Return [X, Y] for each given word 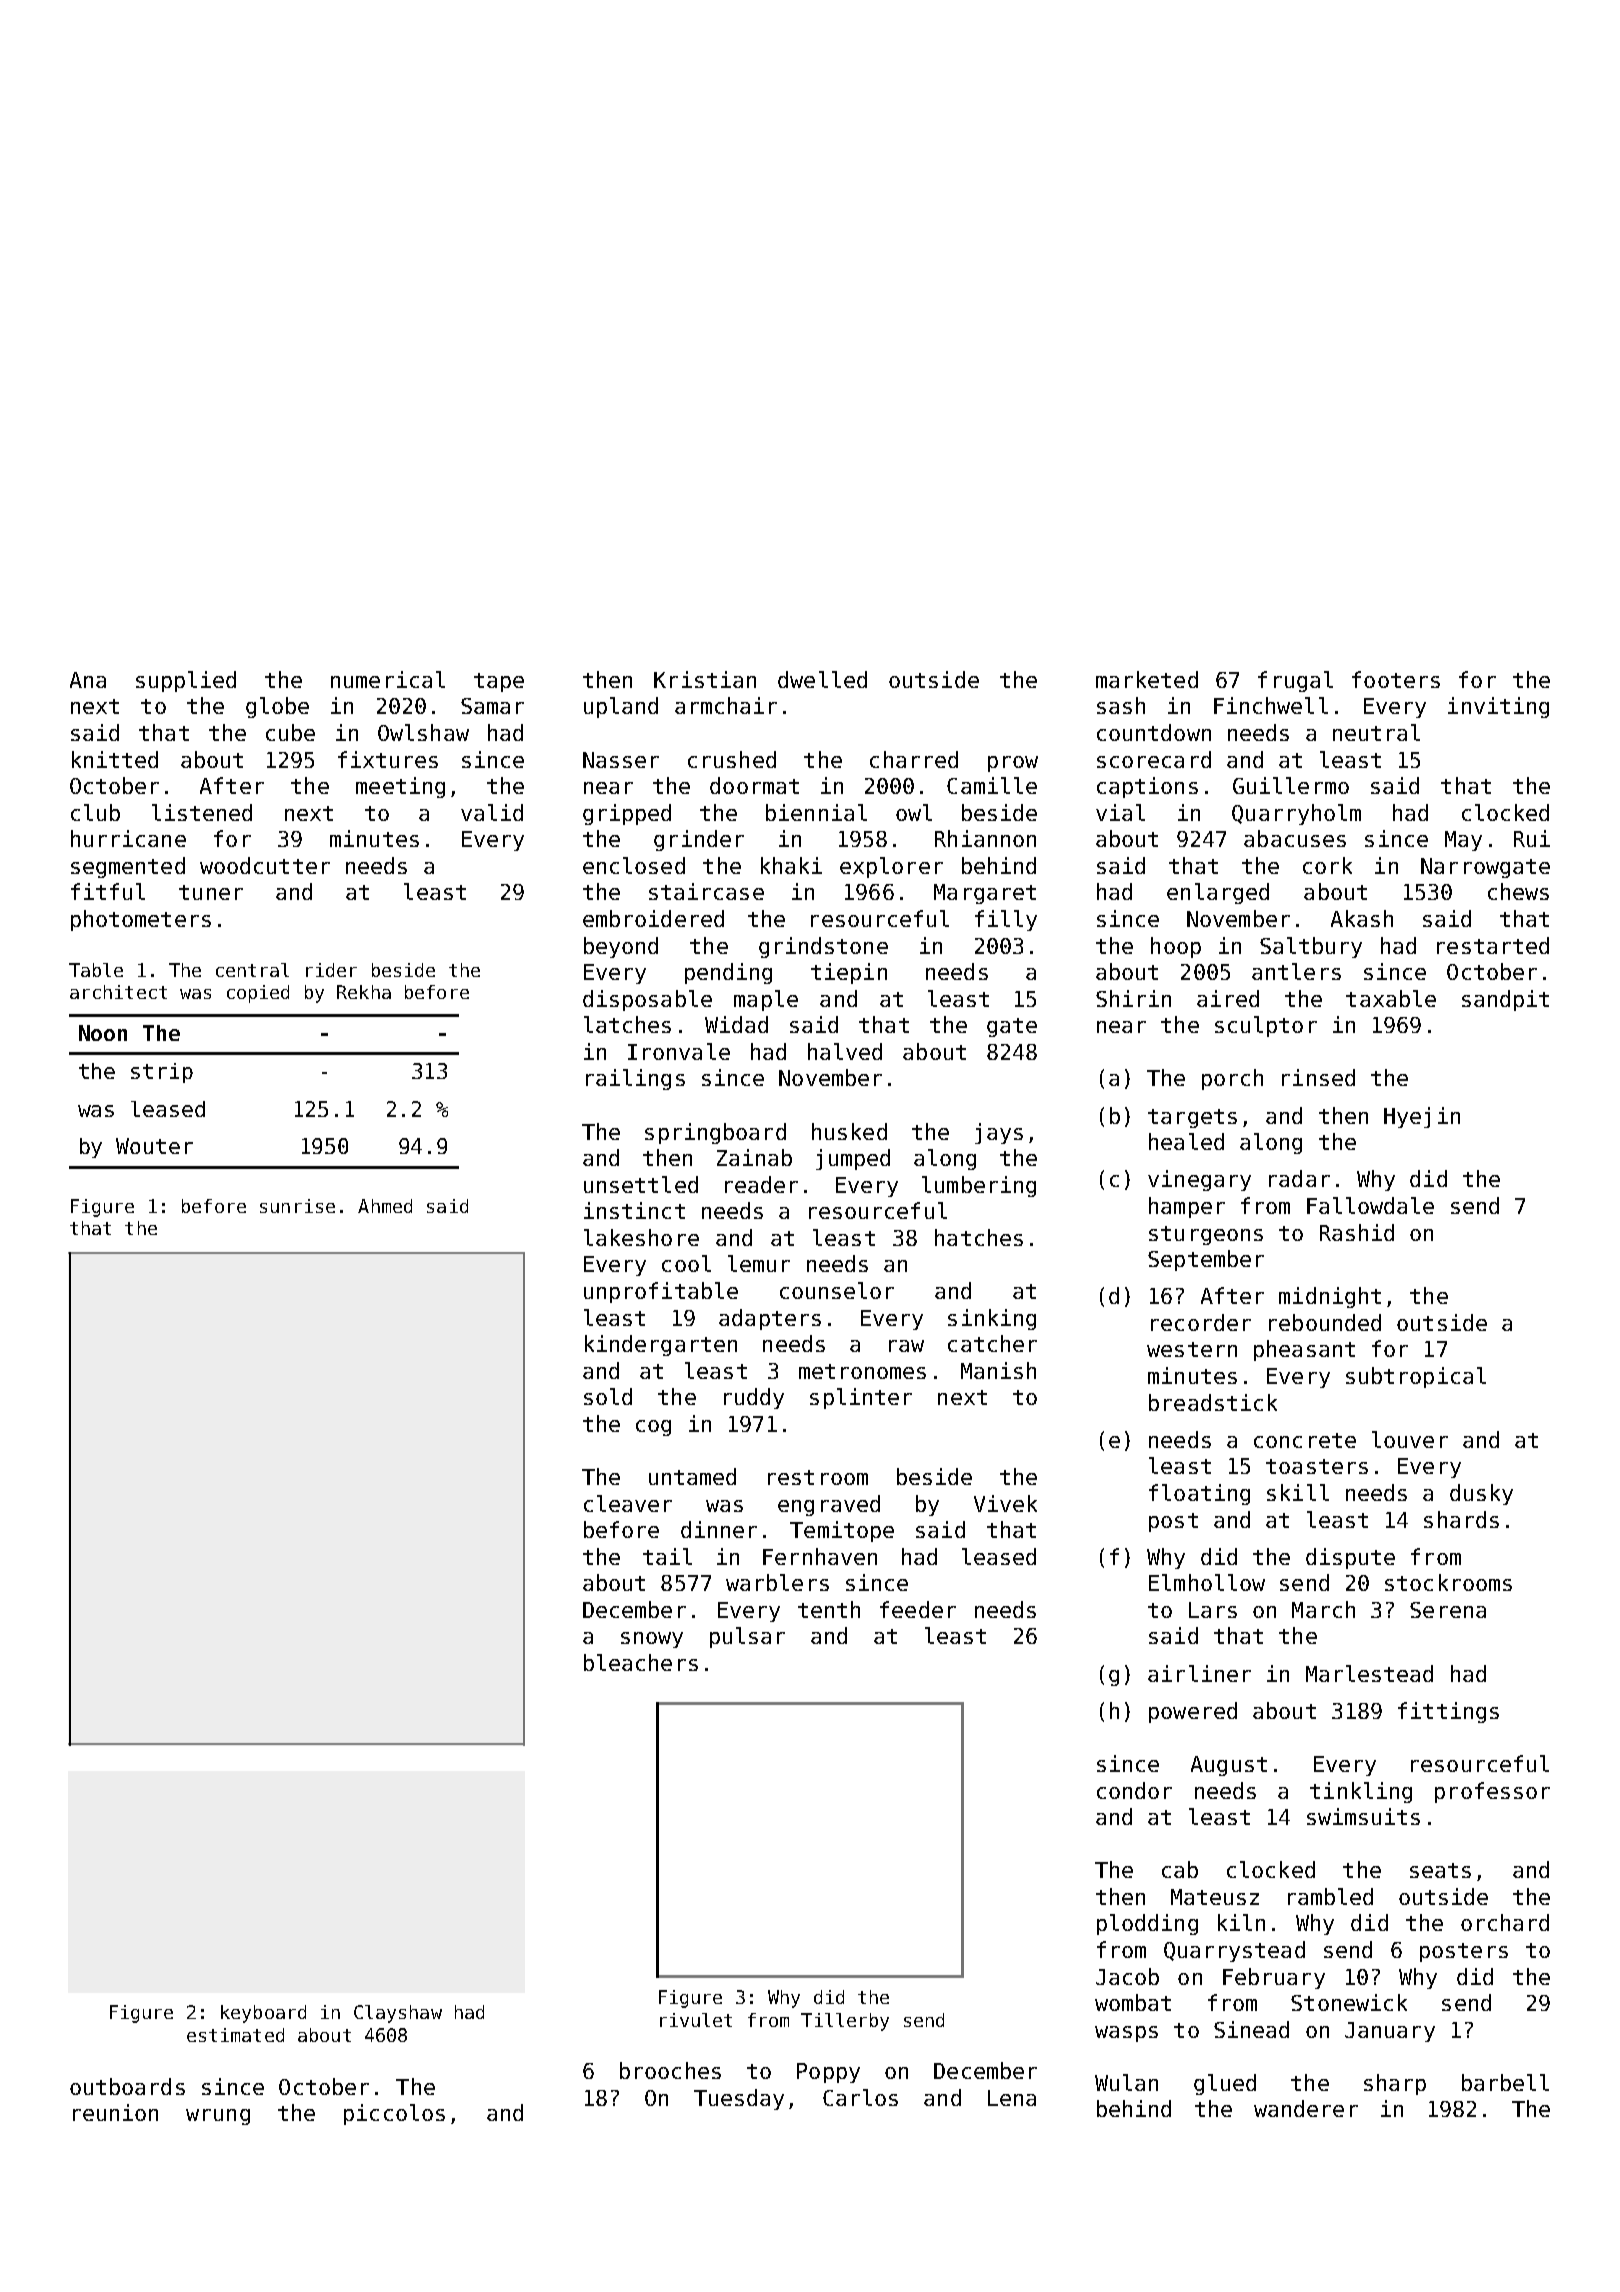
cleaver [628, 1503]
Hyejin [1422, 1117]
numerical [388, 679]
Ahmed [385, 1206]
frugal [1295, 681]
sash [1121, 705]
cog [653, 1428]
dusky [1481, 1494]
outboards [127, 2086]
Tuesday [739, 2099]
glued [1225, 2084]
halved [845, 1051]
